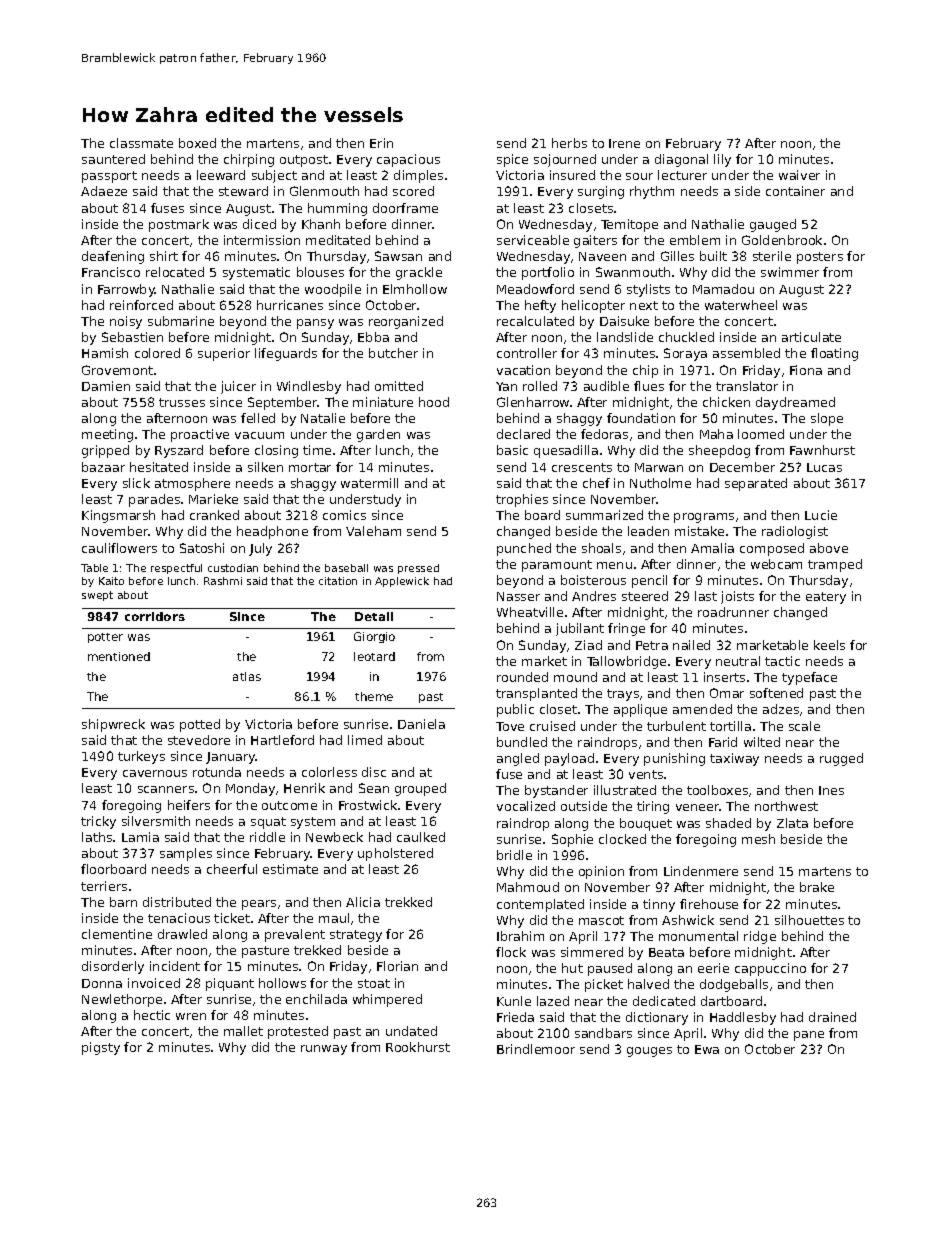  What do you see at coordinates (140, 837) in the screenshot?
I see `Lamia` at bounding box center [140, 837].
